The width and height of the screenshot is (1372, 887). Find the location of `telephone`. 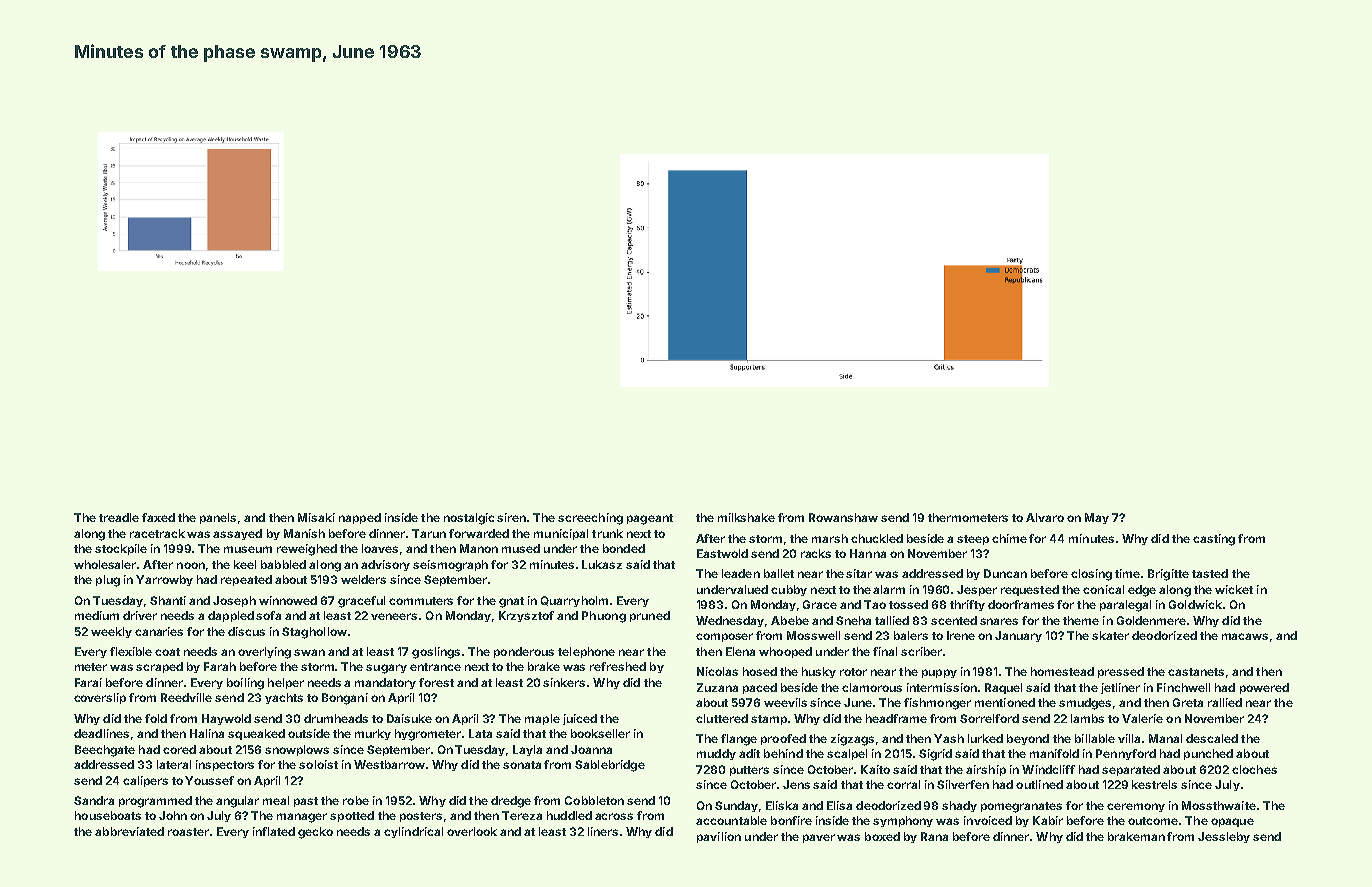

telephone is located at coordinates (586, 652).
